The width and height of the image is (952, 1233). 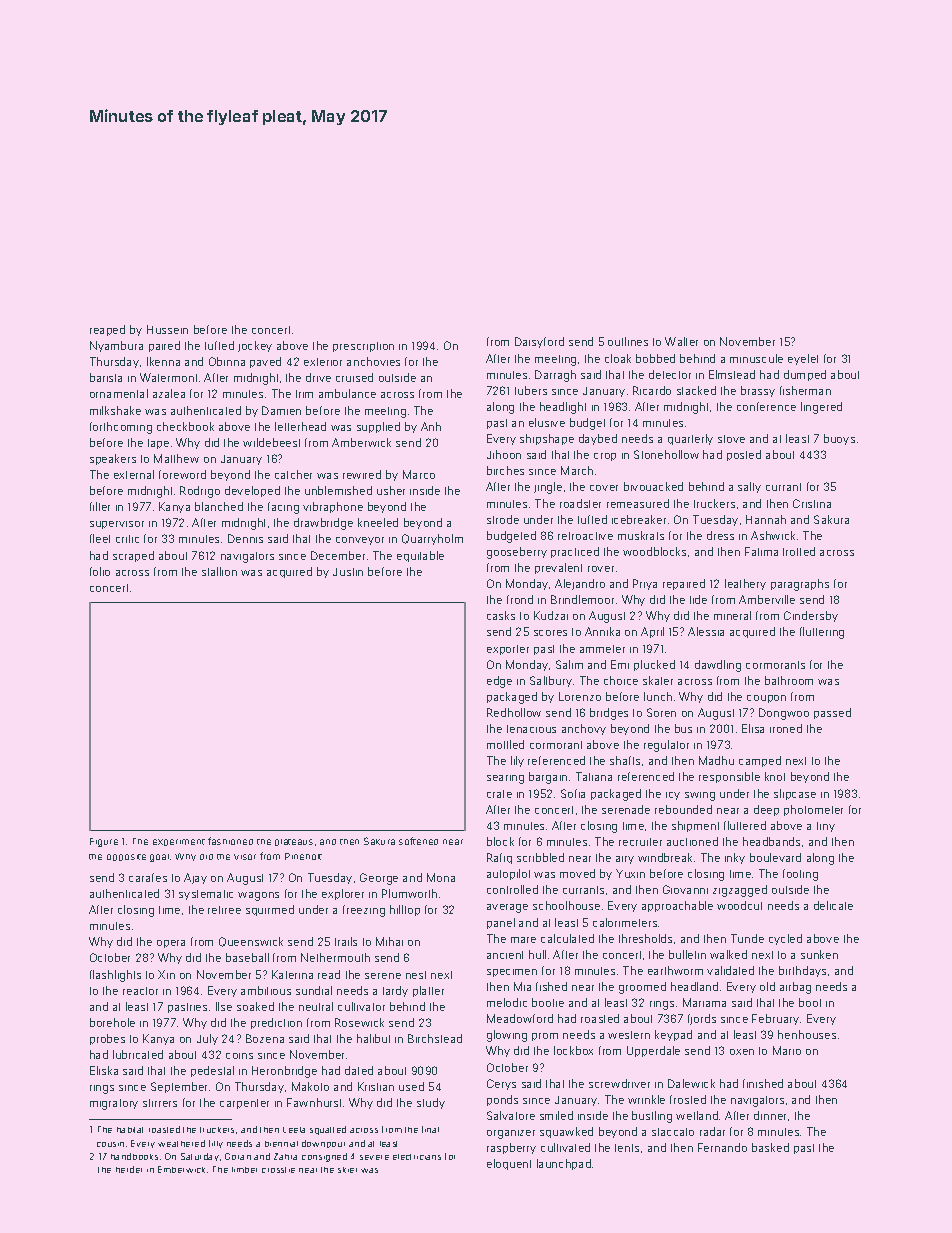 I want to click on reactor, so click(x=140, y=991).
